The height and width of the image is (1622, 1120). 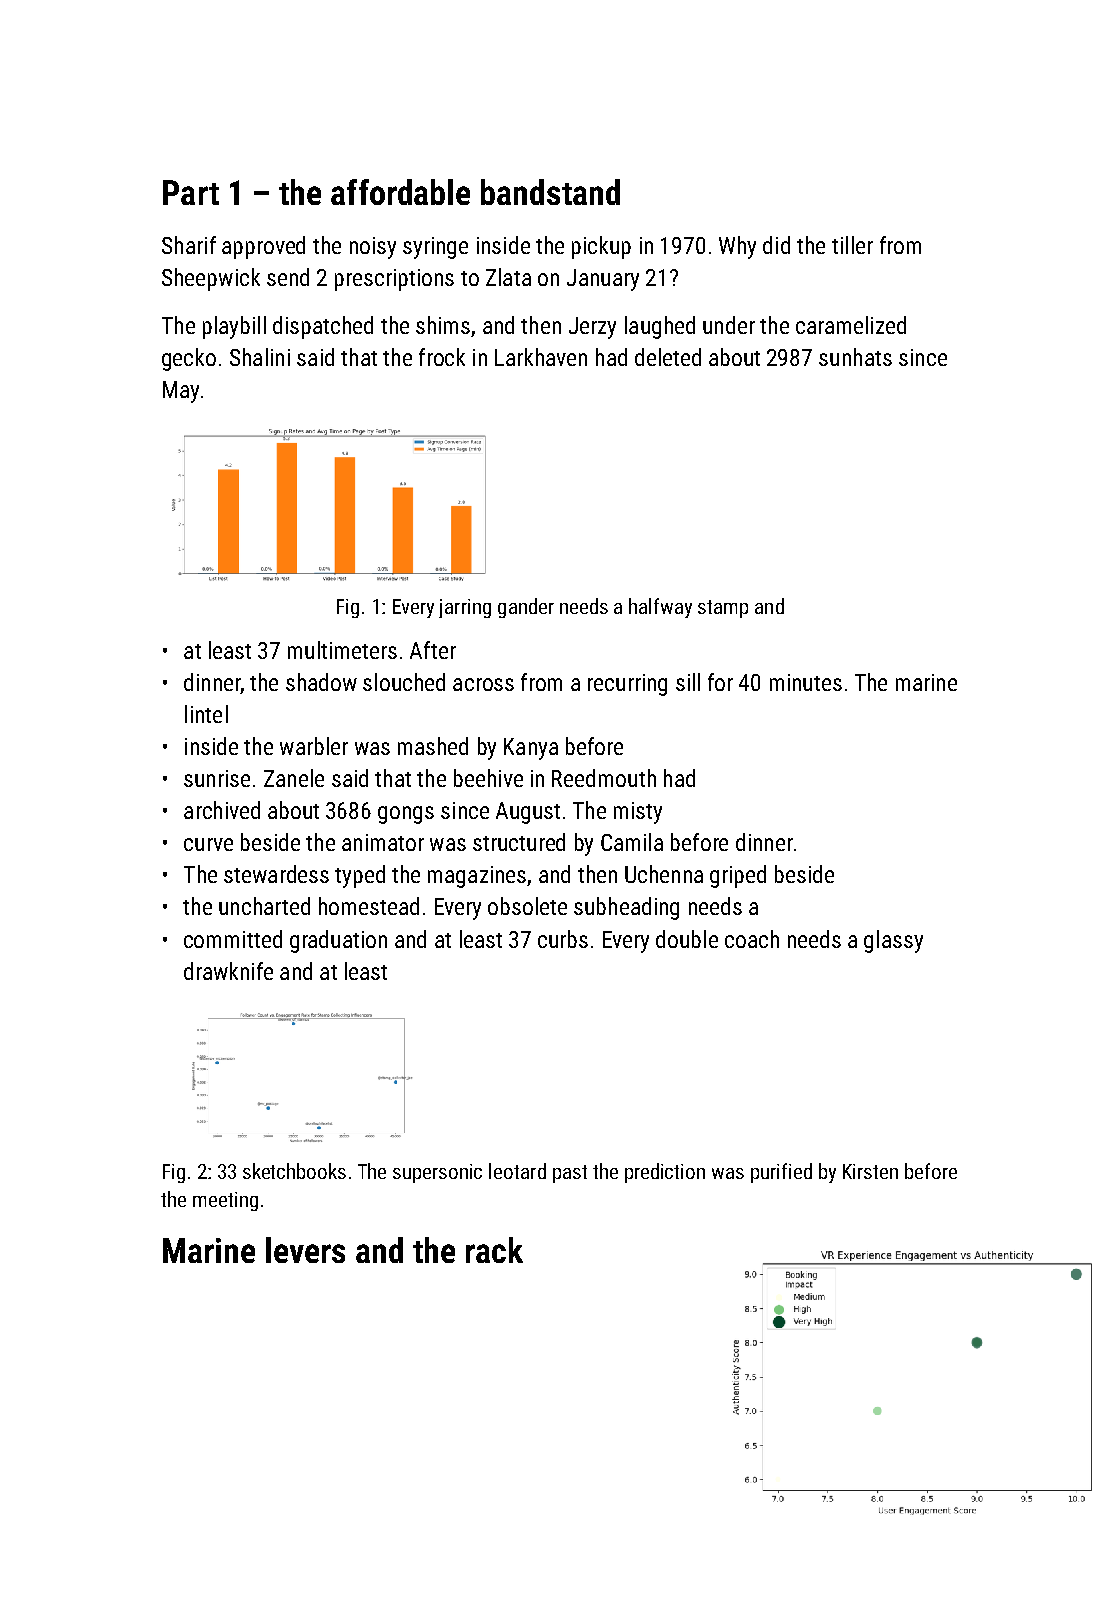 I want to click on levers, so click(x=305, y=1250).
